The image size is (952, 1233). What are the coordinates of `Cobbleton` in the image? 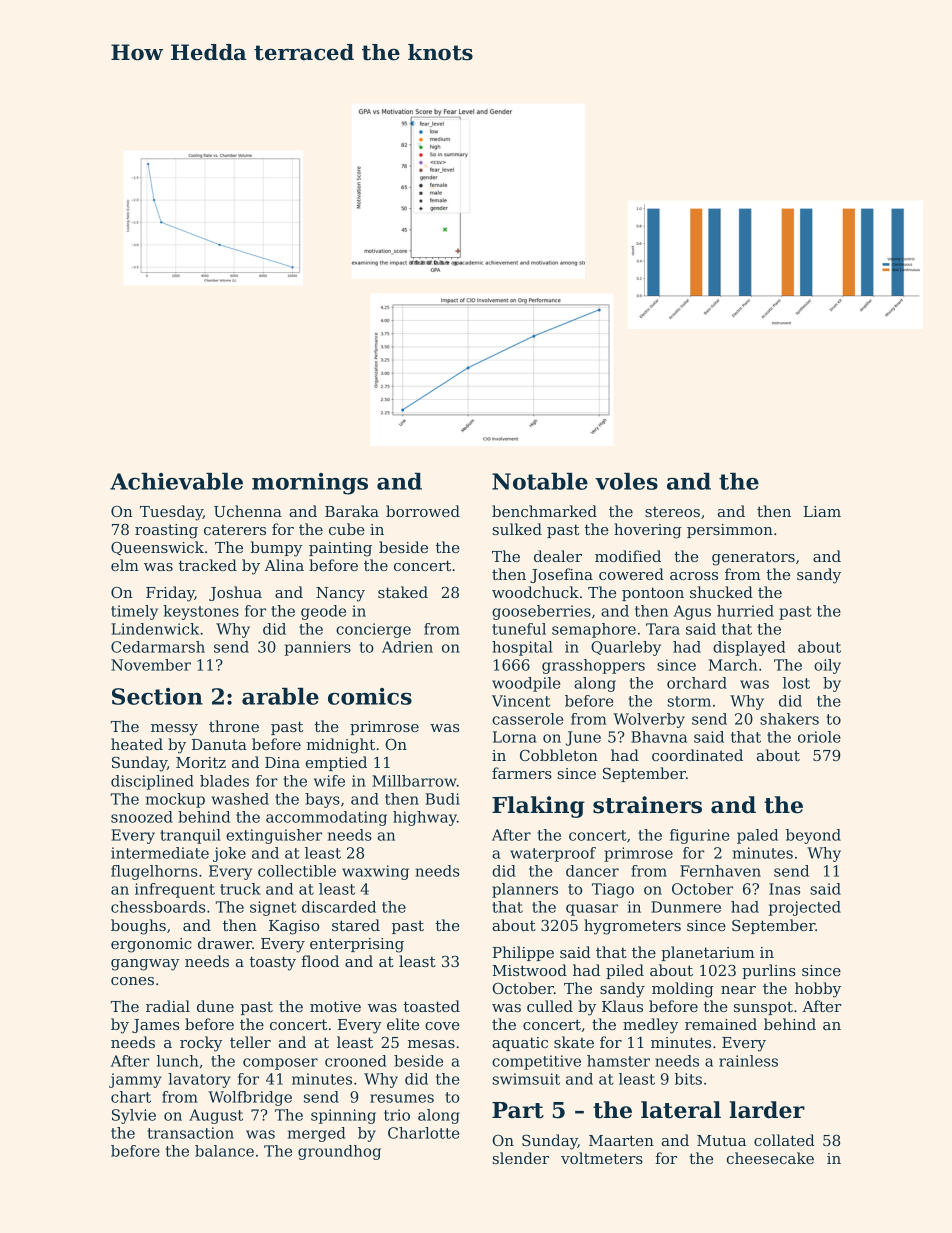 It's located at (559, 755).
